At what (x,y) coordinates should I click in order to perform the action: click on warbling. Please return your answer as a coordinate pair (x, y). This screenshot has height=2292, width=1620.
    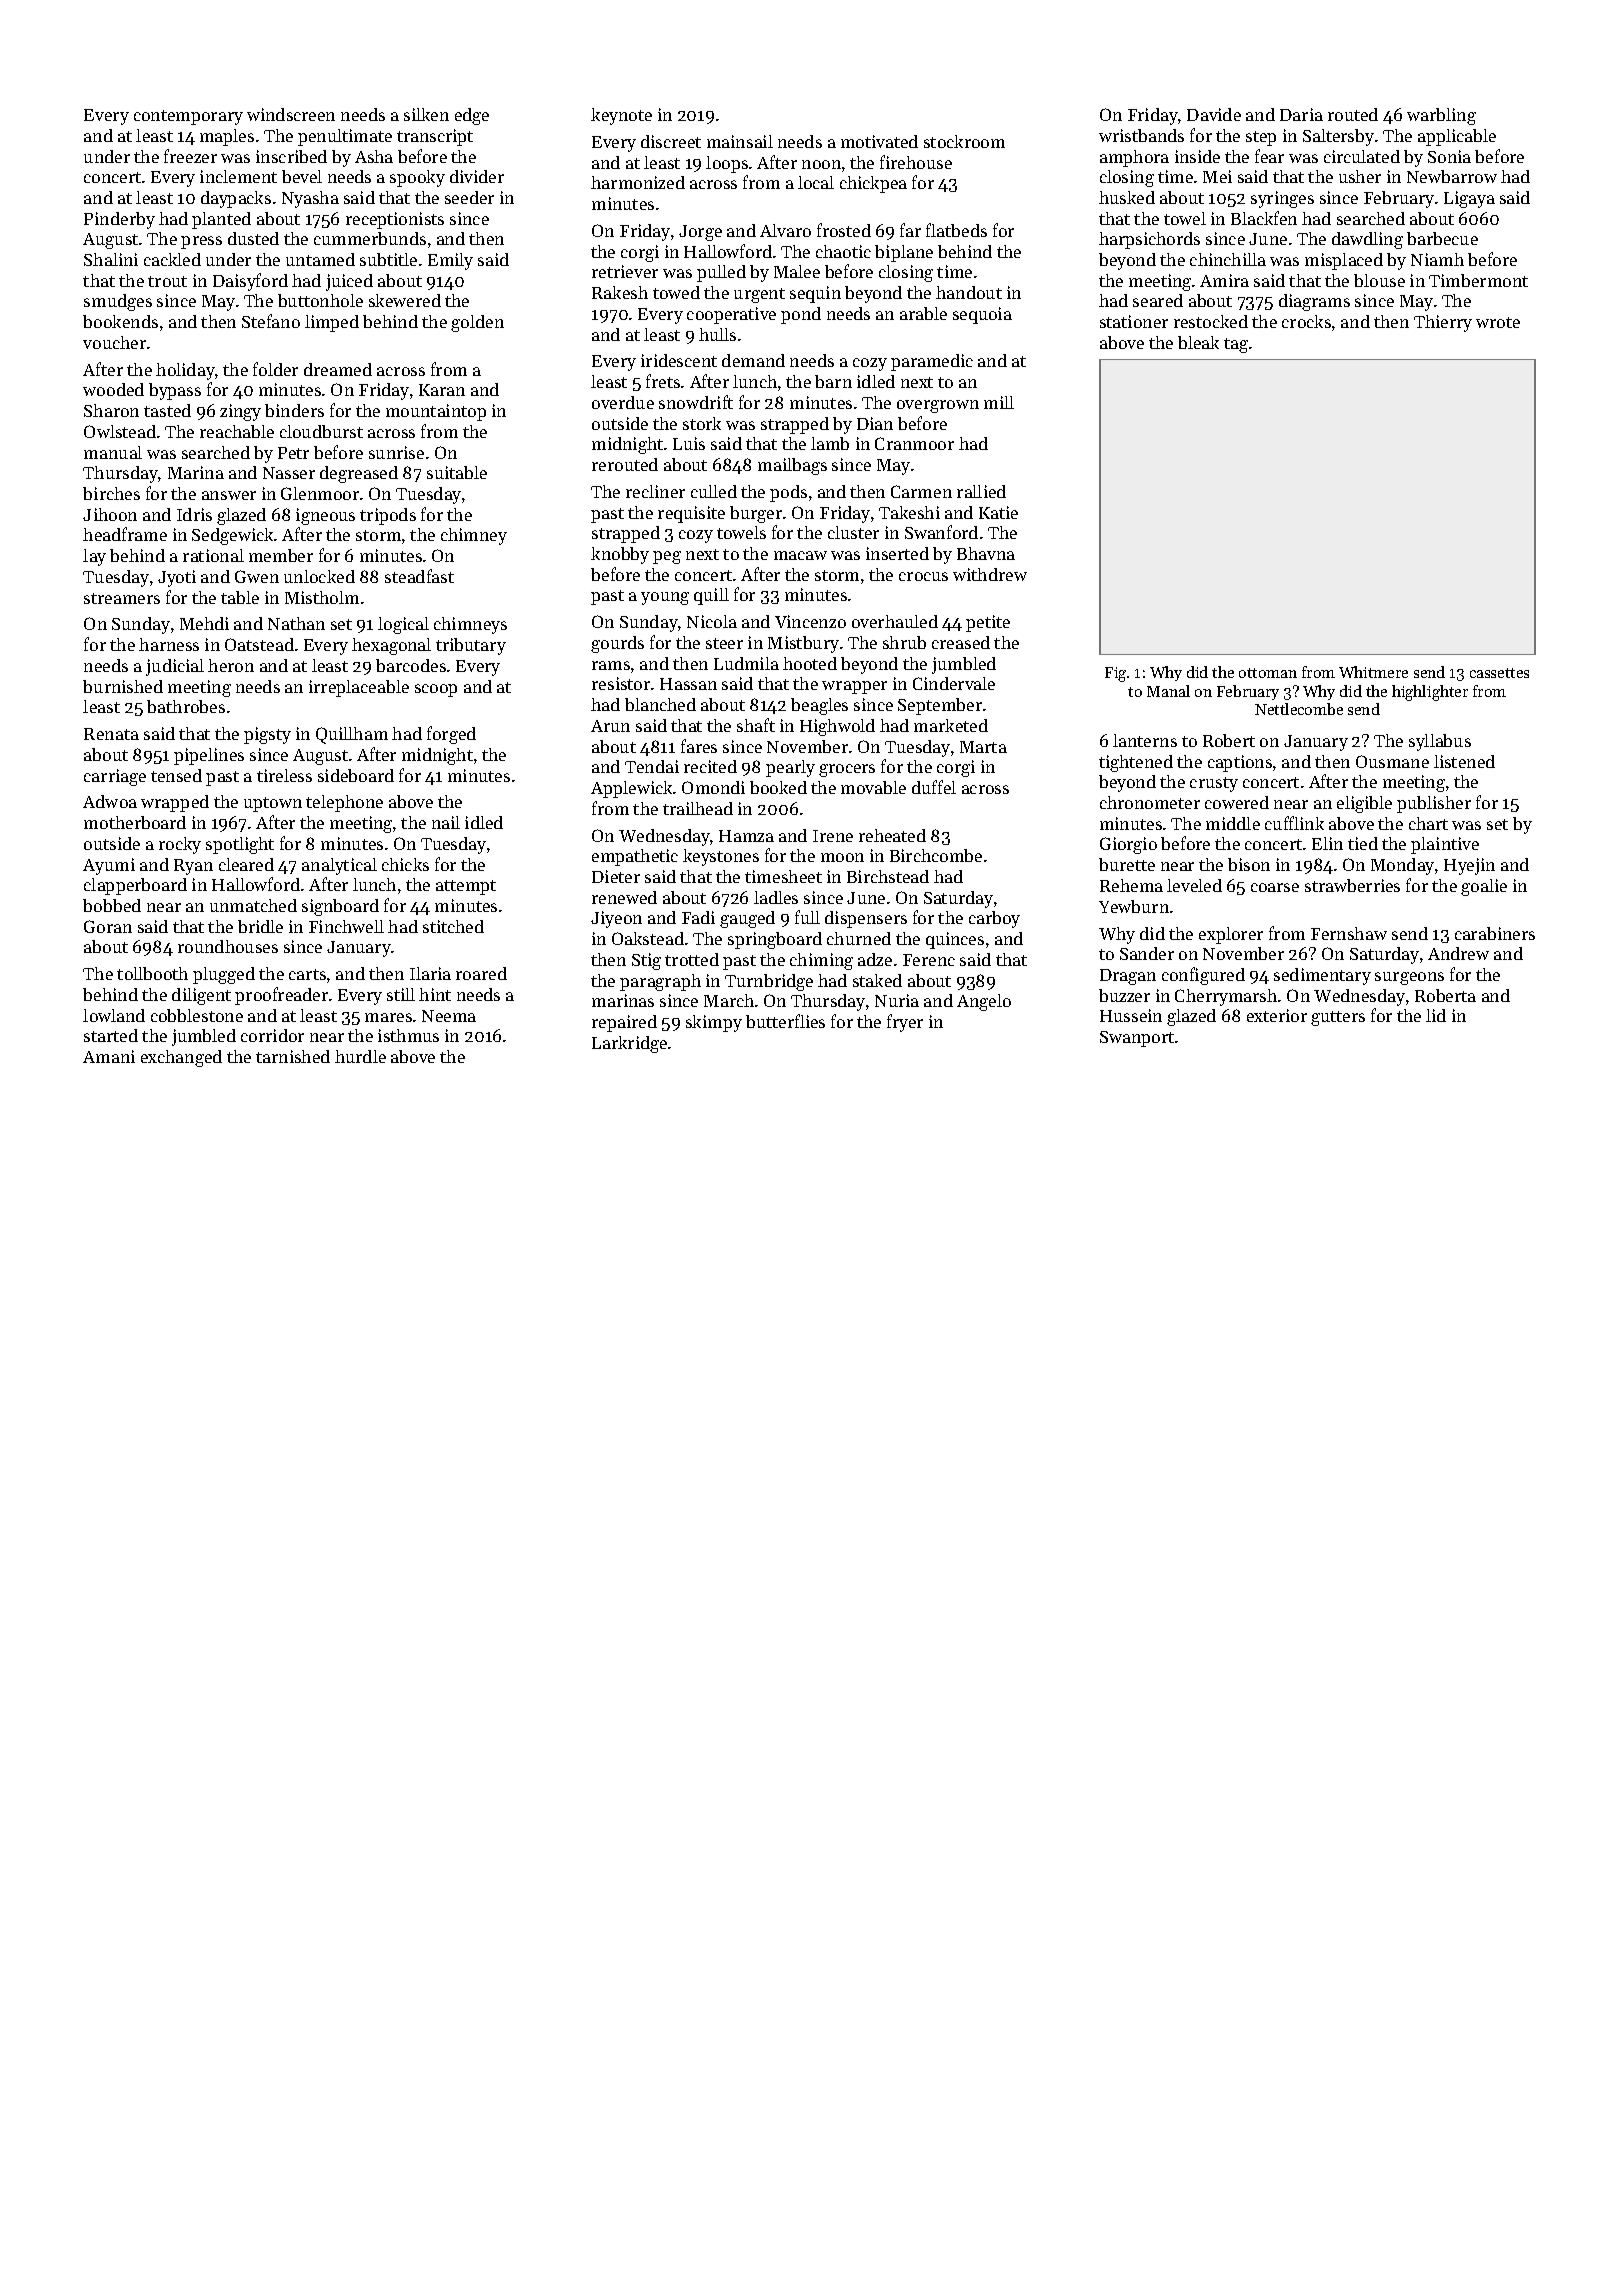
    Looking at the image, I should click on (1441, 116).
